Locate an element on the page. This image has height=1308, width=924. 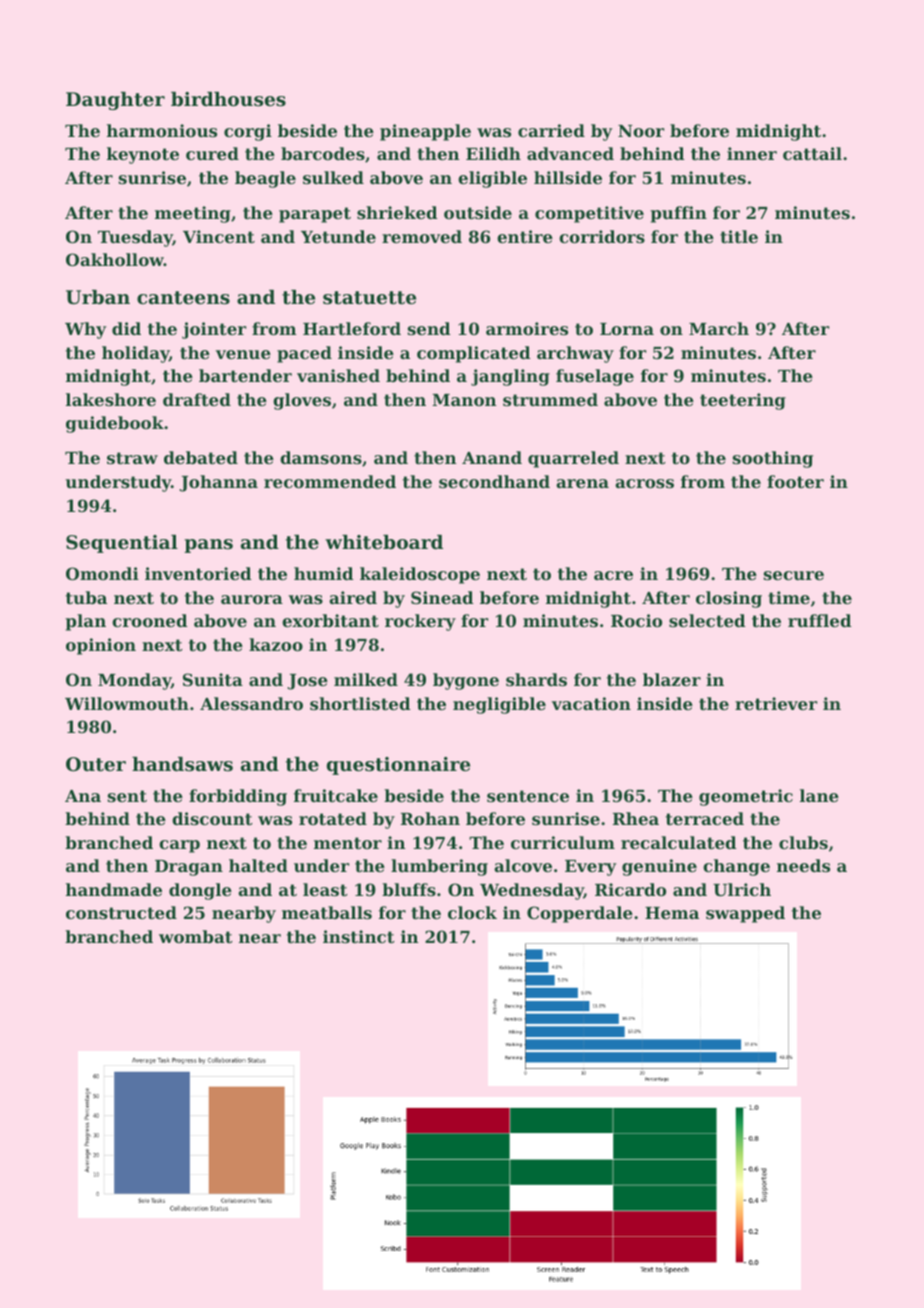
Willowmouth is located at coordinates (127, 703).
